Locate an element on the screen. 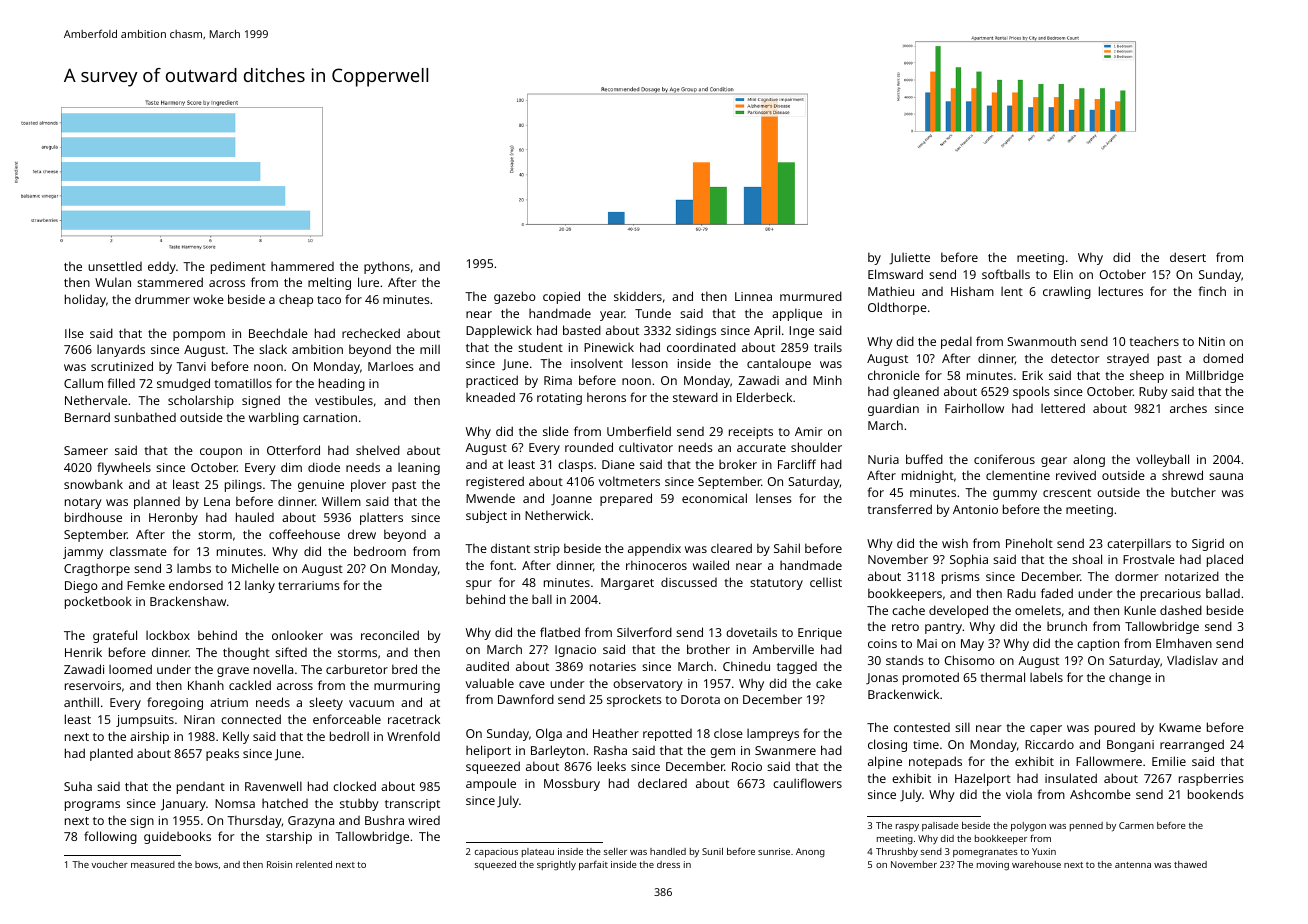 Image resolution: width=1308 pixels, height=924 pixels. pythons is located at coordinates (387, 267).
